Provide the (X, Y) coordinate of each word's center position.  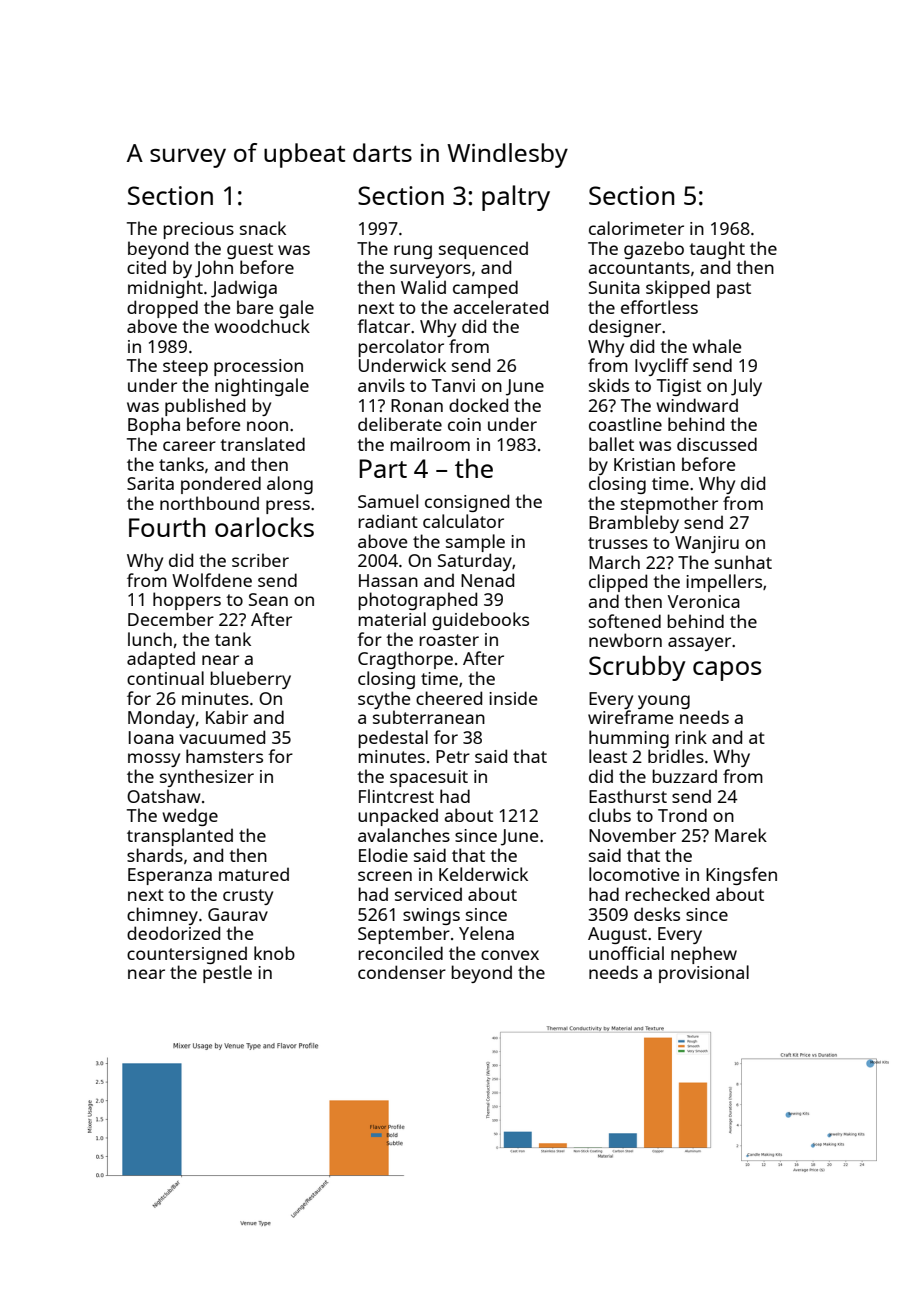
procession (258, 367)
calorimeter (636, 228)
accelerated (500, 307)
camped (485, 289)
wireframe (630, 717)
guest (250, 251)
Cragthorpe (405, 660)
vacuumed (222, 737)
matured (254, 874)
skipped (678, 289)
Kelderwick (483, 874)
